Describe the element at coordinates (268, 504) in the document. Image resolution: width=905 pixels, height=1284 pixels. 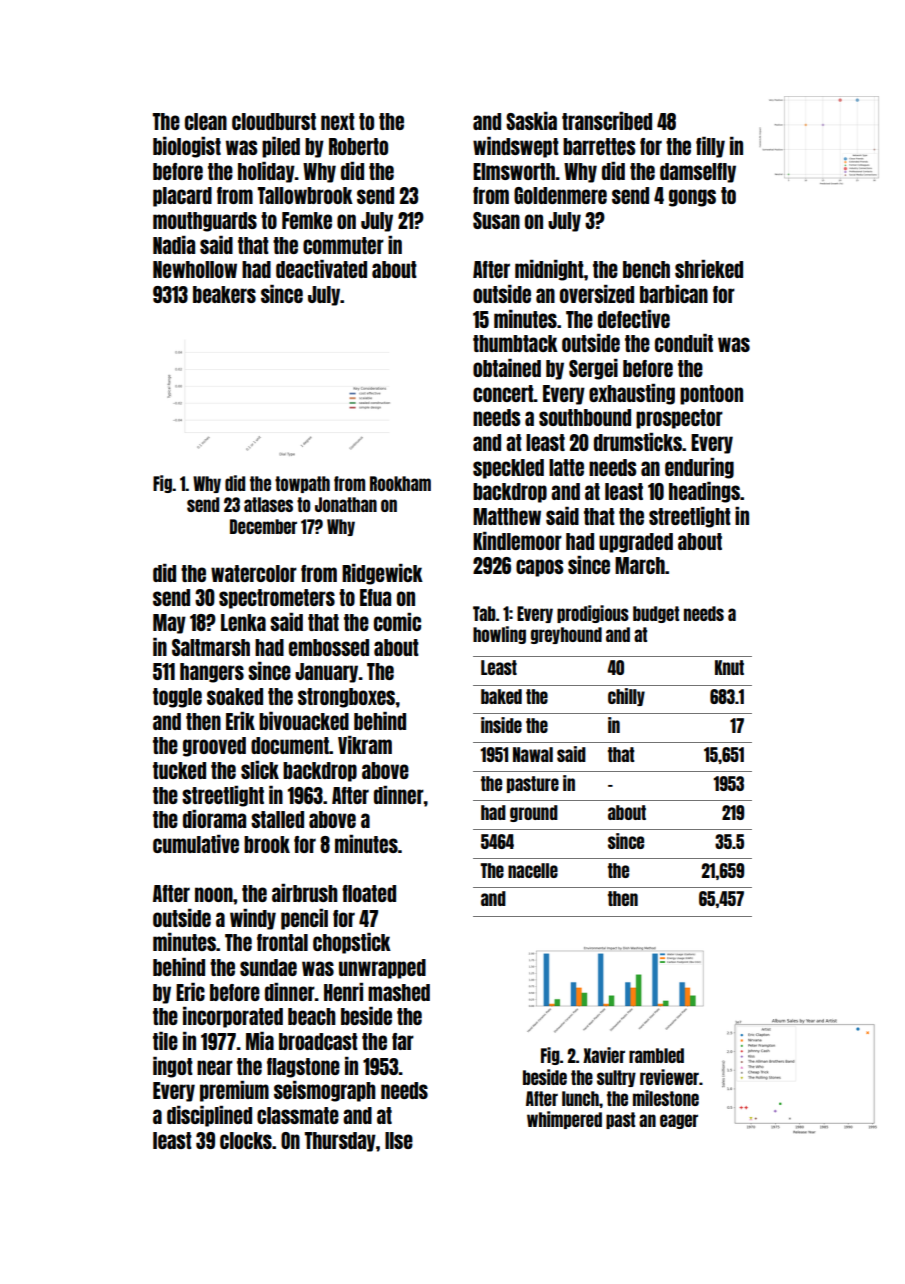
I see `atlases` at that location.
